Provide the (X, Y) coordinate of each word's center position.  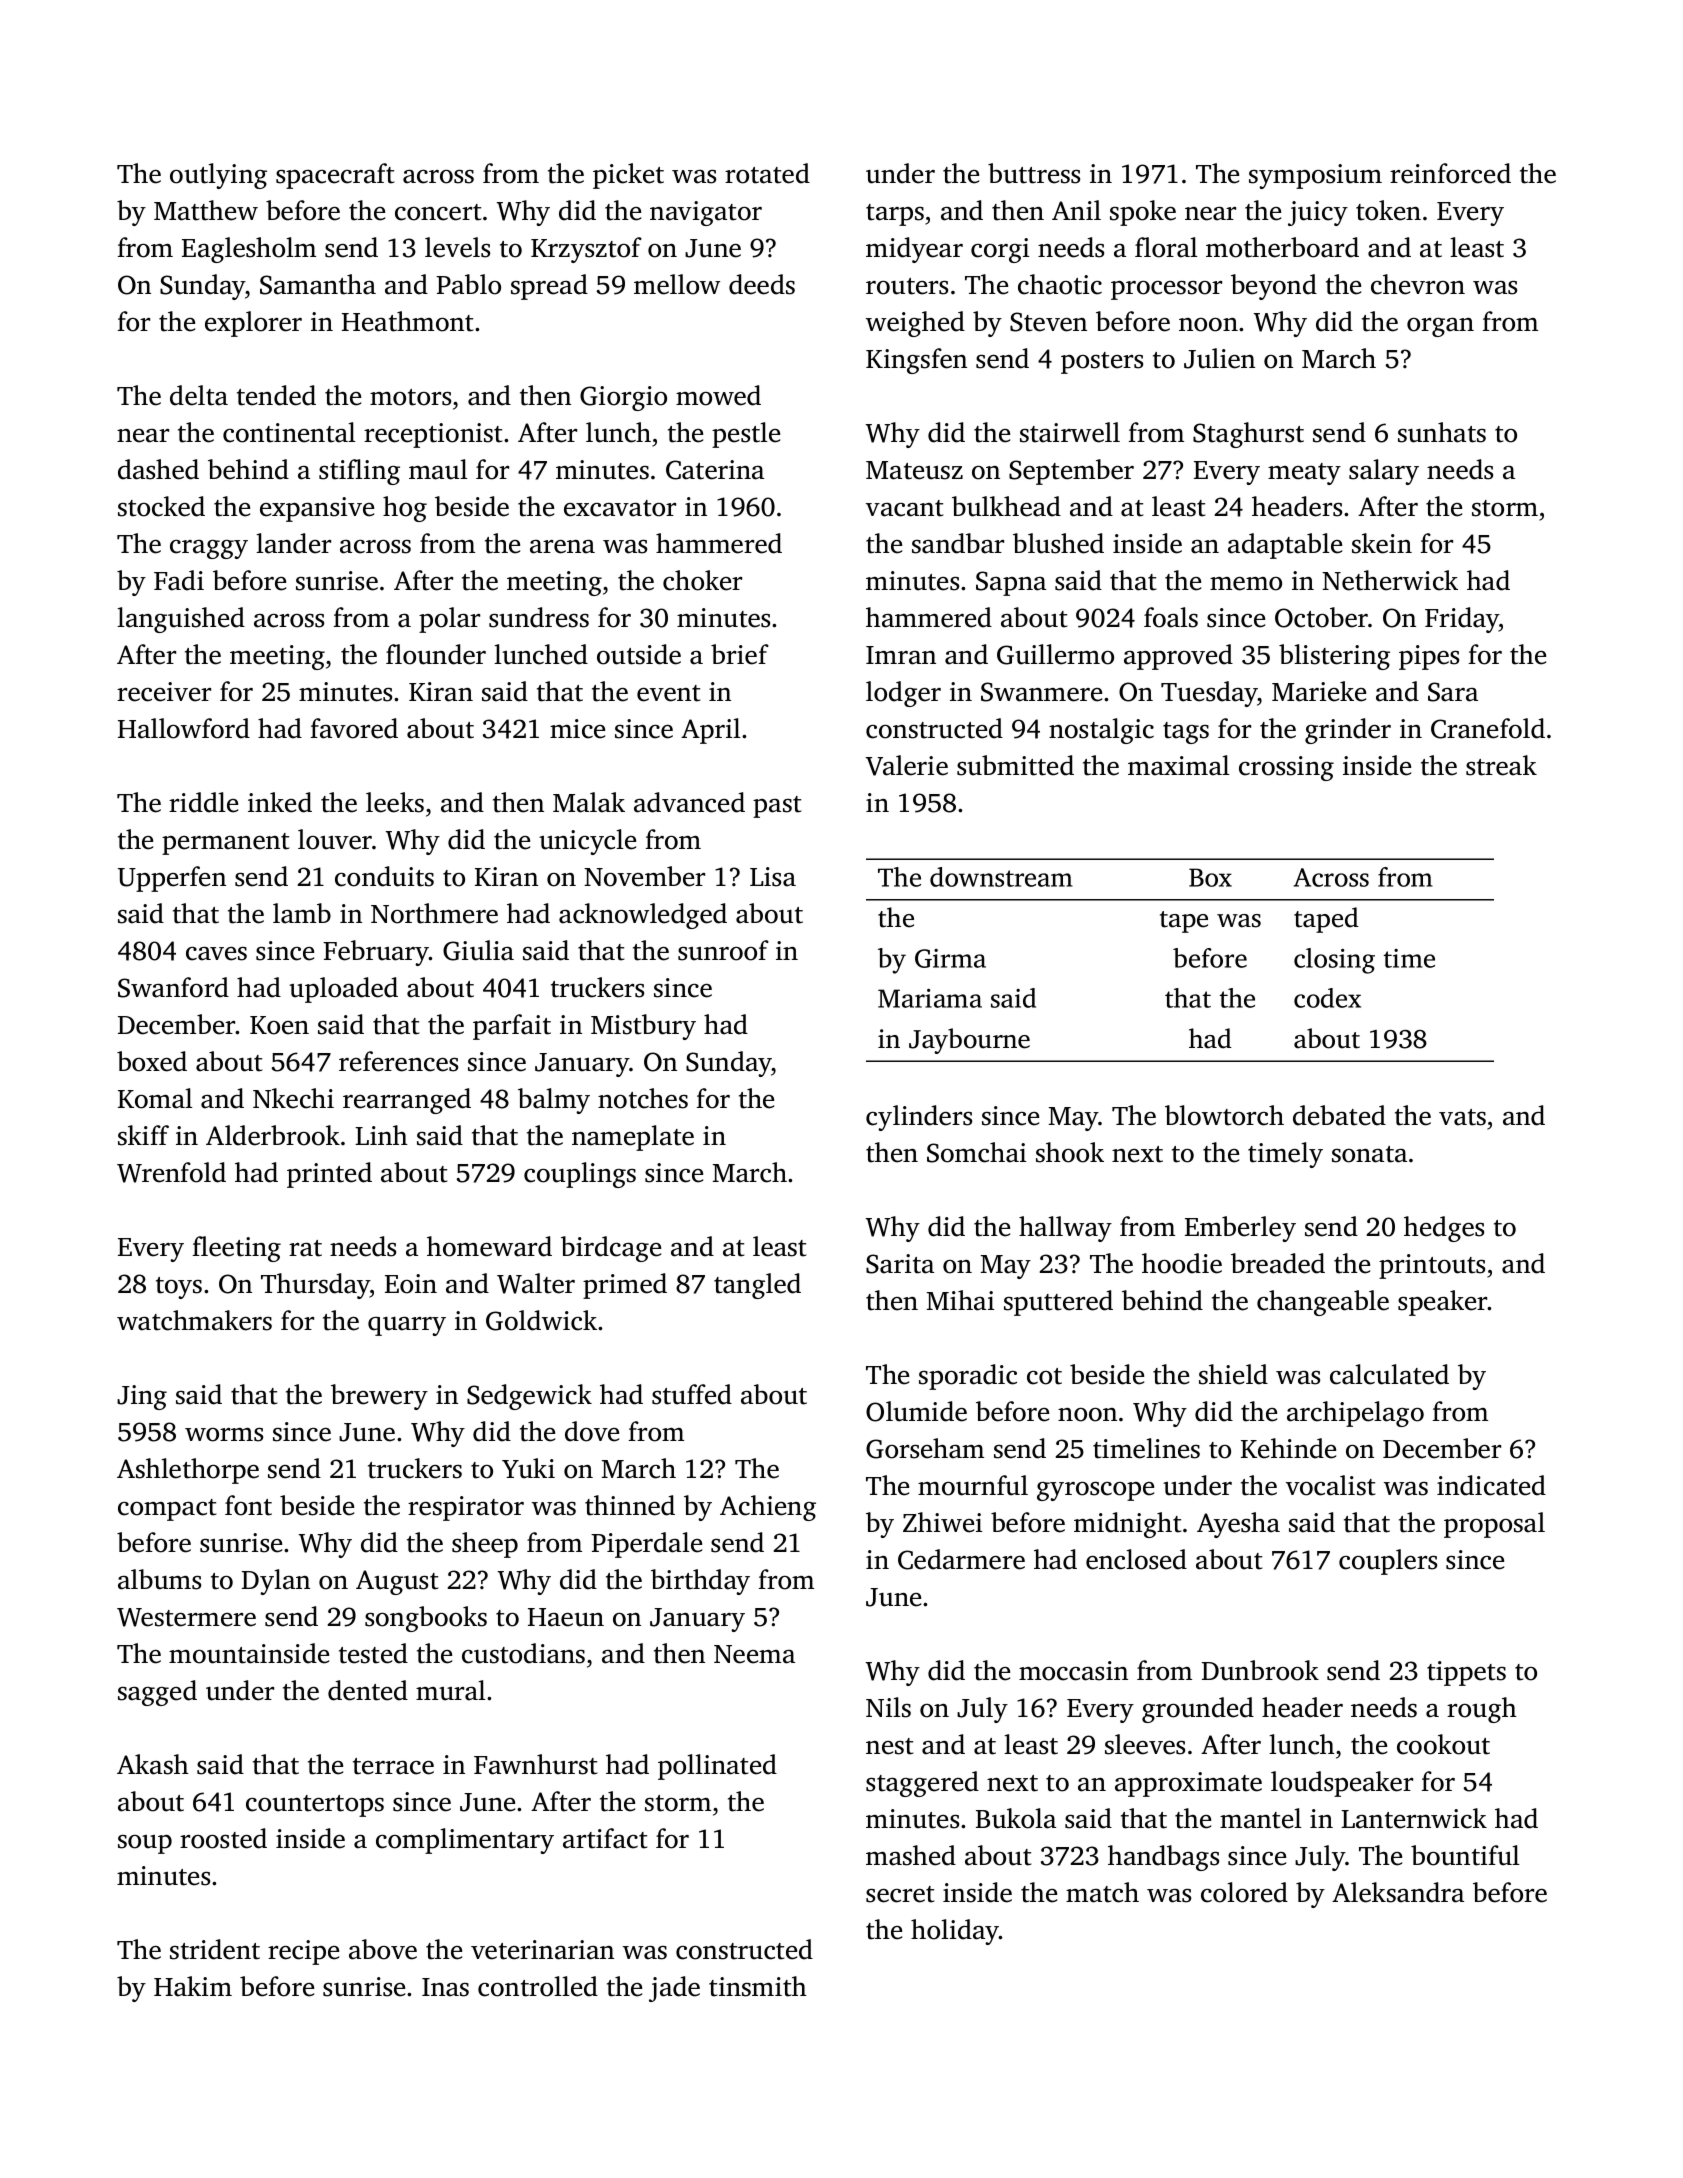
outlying (218, 176)
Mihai (960, 1300)
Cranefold (1488, 728)
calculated (1389, 1374)
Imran (901, 655)
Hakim (193, 1986)
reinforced (1450, 173)
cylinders (919, 1118)
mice (577, 729)
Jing (142, 1397)
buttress (1034, 173)
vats (1462, 1117)
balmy (554, 1101)
